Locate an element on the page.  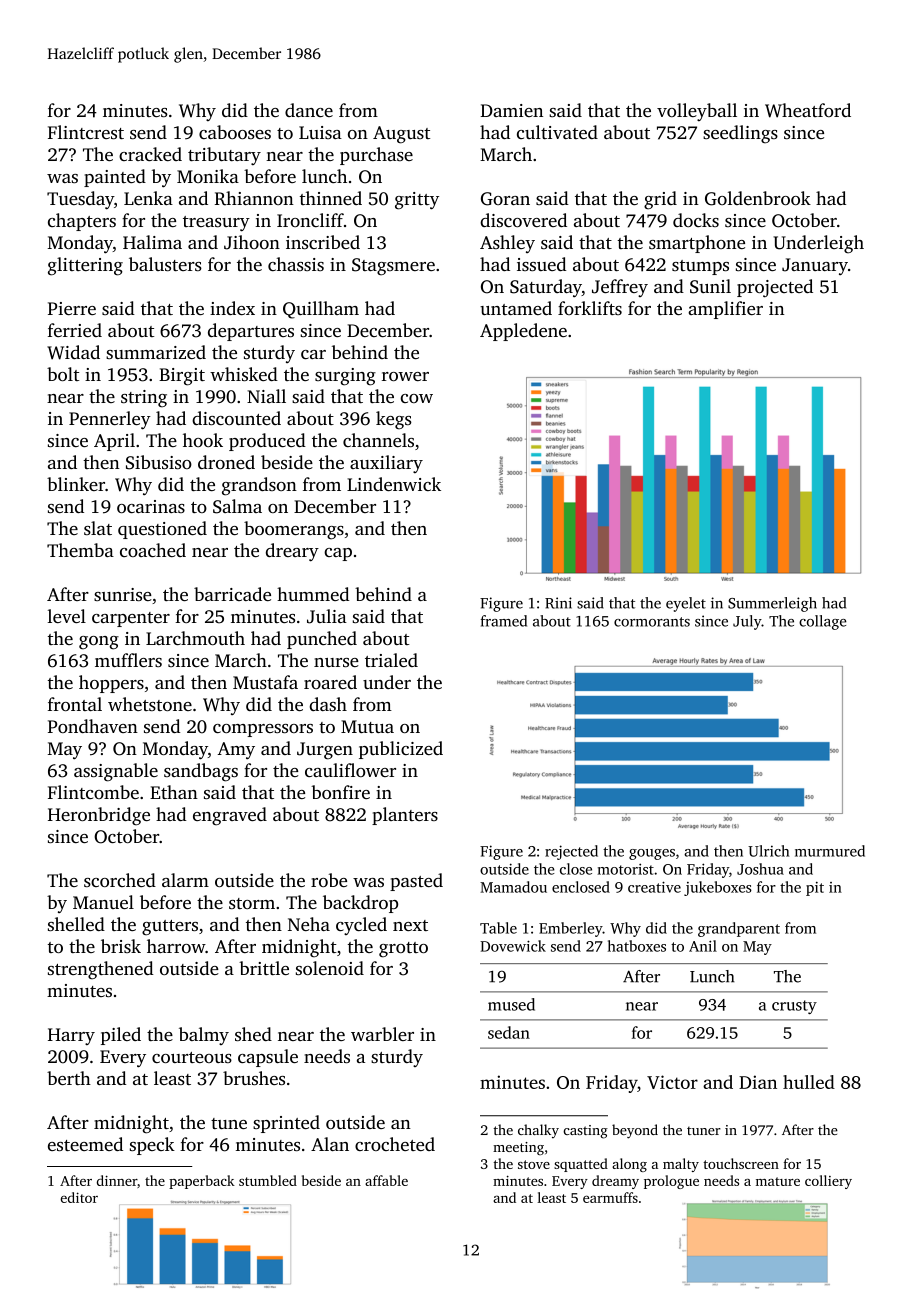
grandson is located at coordinates (259, 486).
